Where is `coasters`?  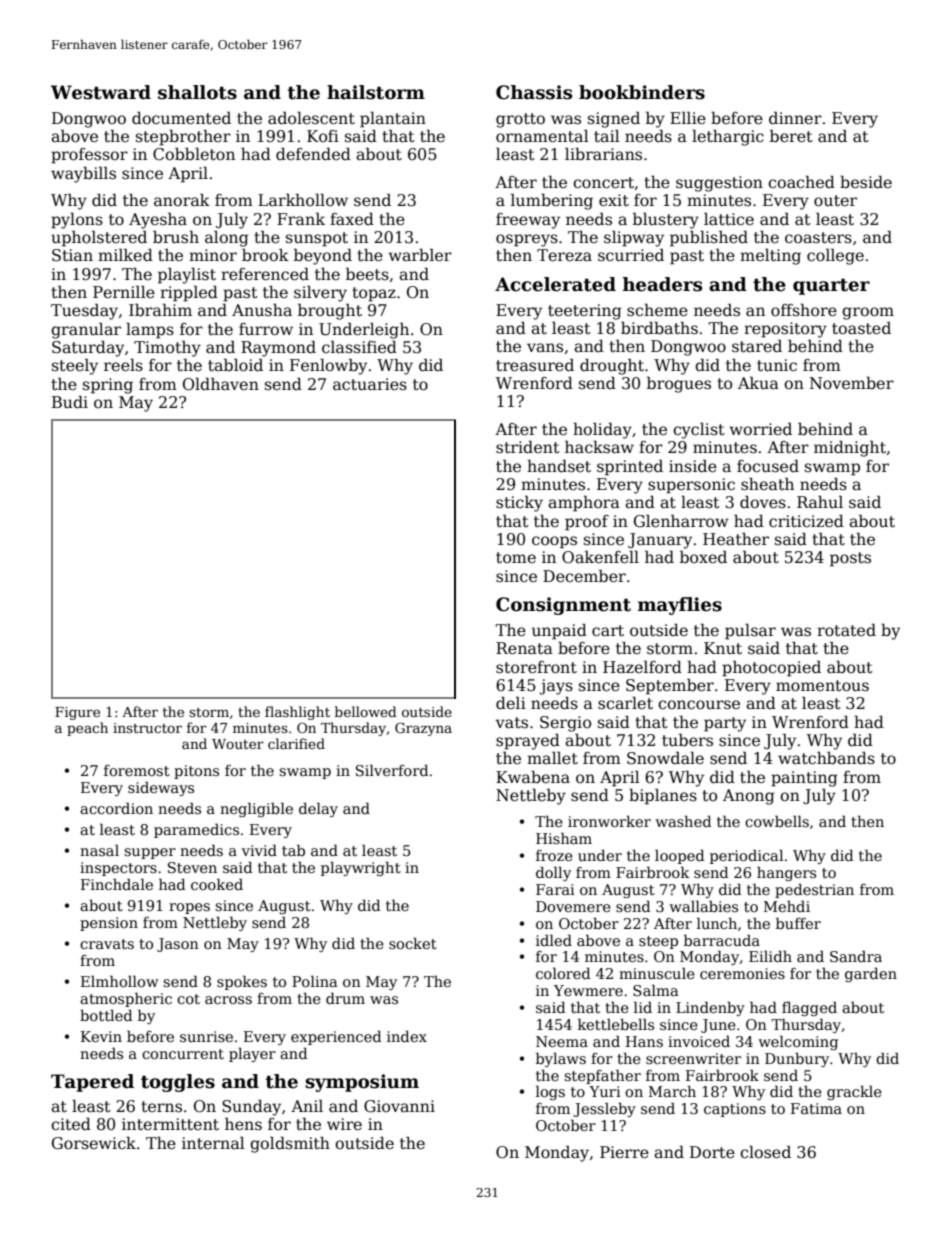
coasters is located at coordinates (818, 238).
